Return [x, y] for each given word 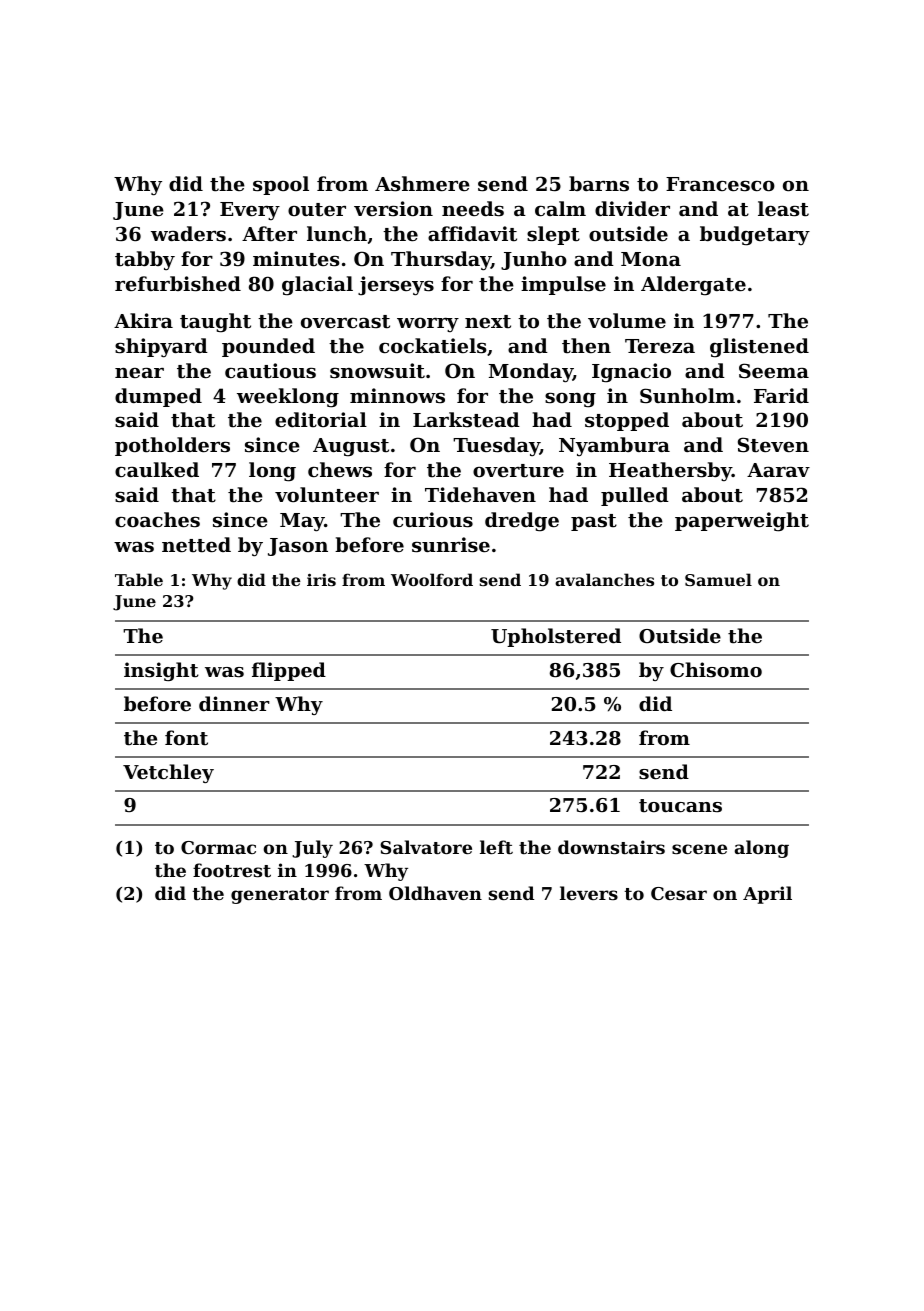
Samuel [718, 579]
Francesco [720, 184]
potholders [172, 446]
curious [433, 520]
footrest [232, 870]
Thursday [441, 261]
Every [250, 211]
